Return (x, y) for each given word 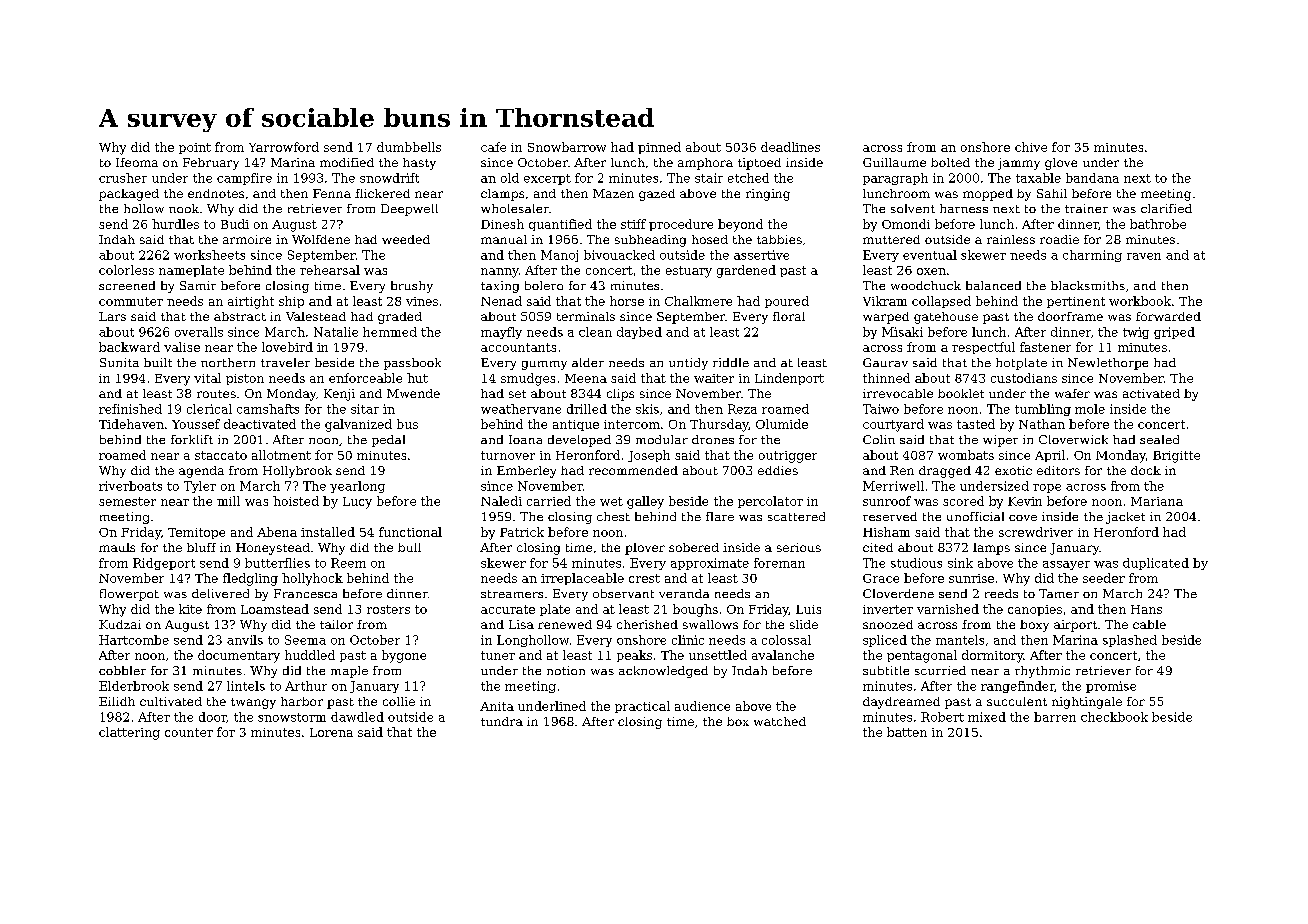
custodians (1024, 378)
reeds (1001, 593)
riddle (731, 362)
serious (799, 547)
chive (1031, 147)
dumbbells (409, 147)
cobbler (122, 670)
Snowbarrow (567, 147)
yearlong (357, 487)
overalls (199, 332)
